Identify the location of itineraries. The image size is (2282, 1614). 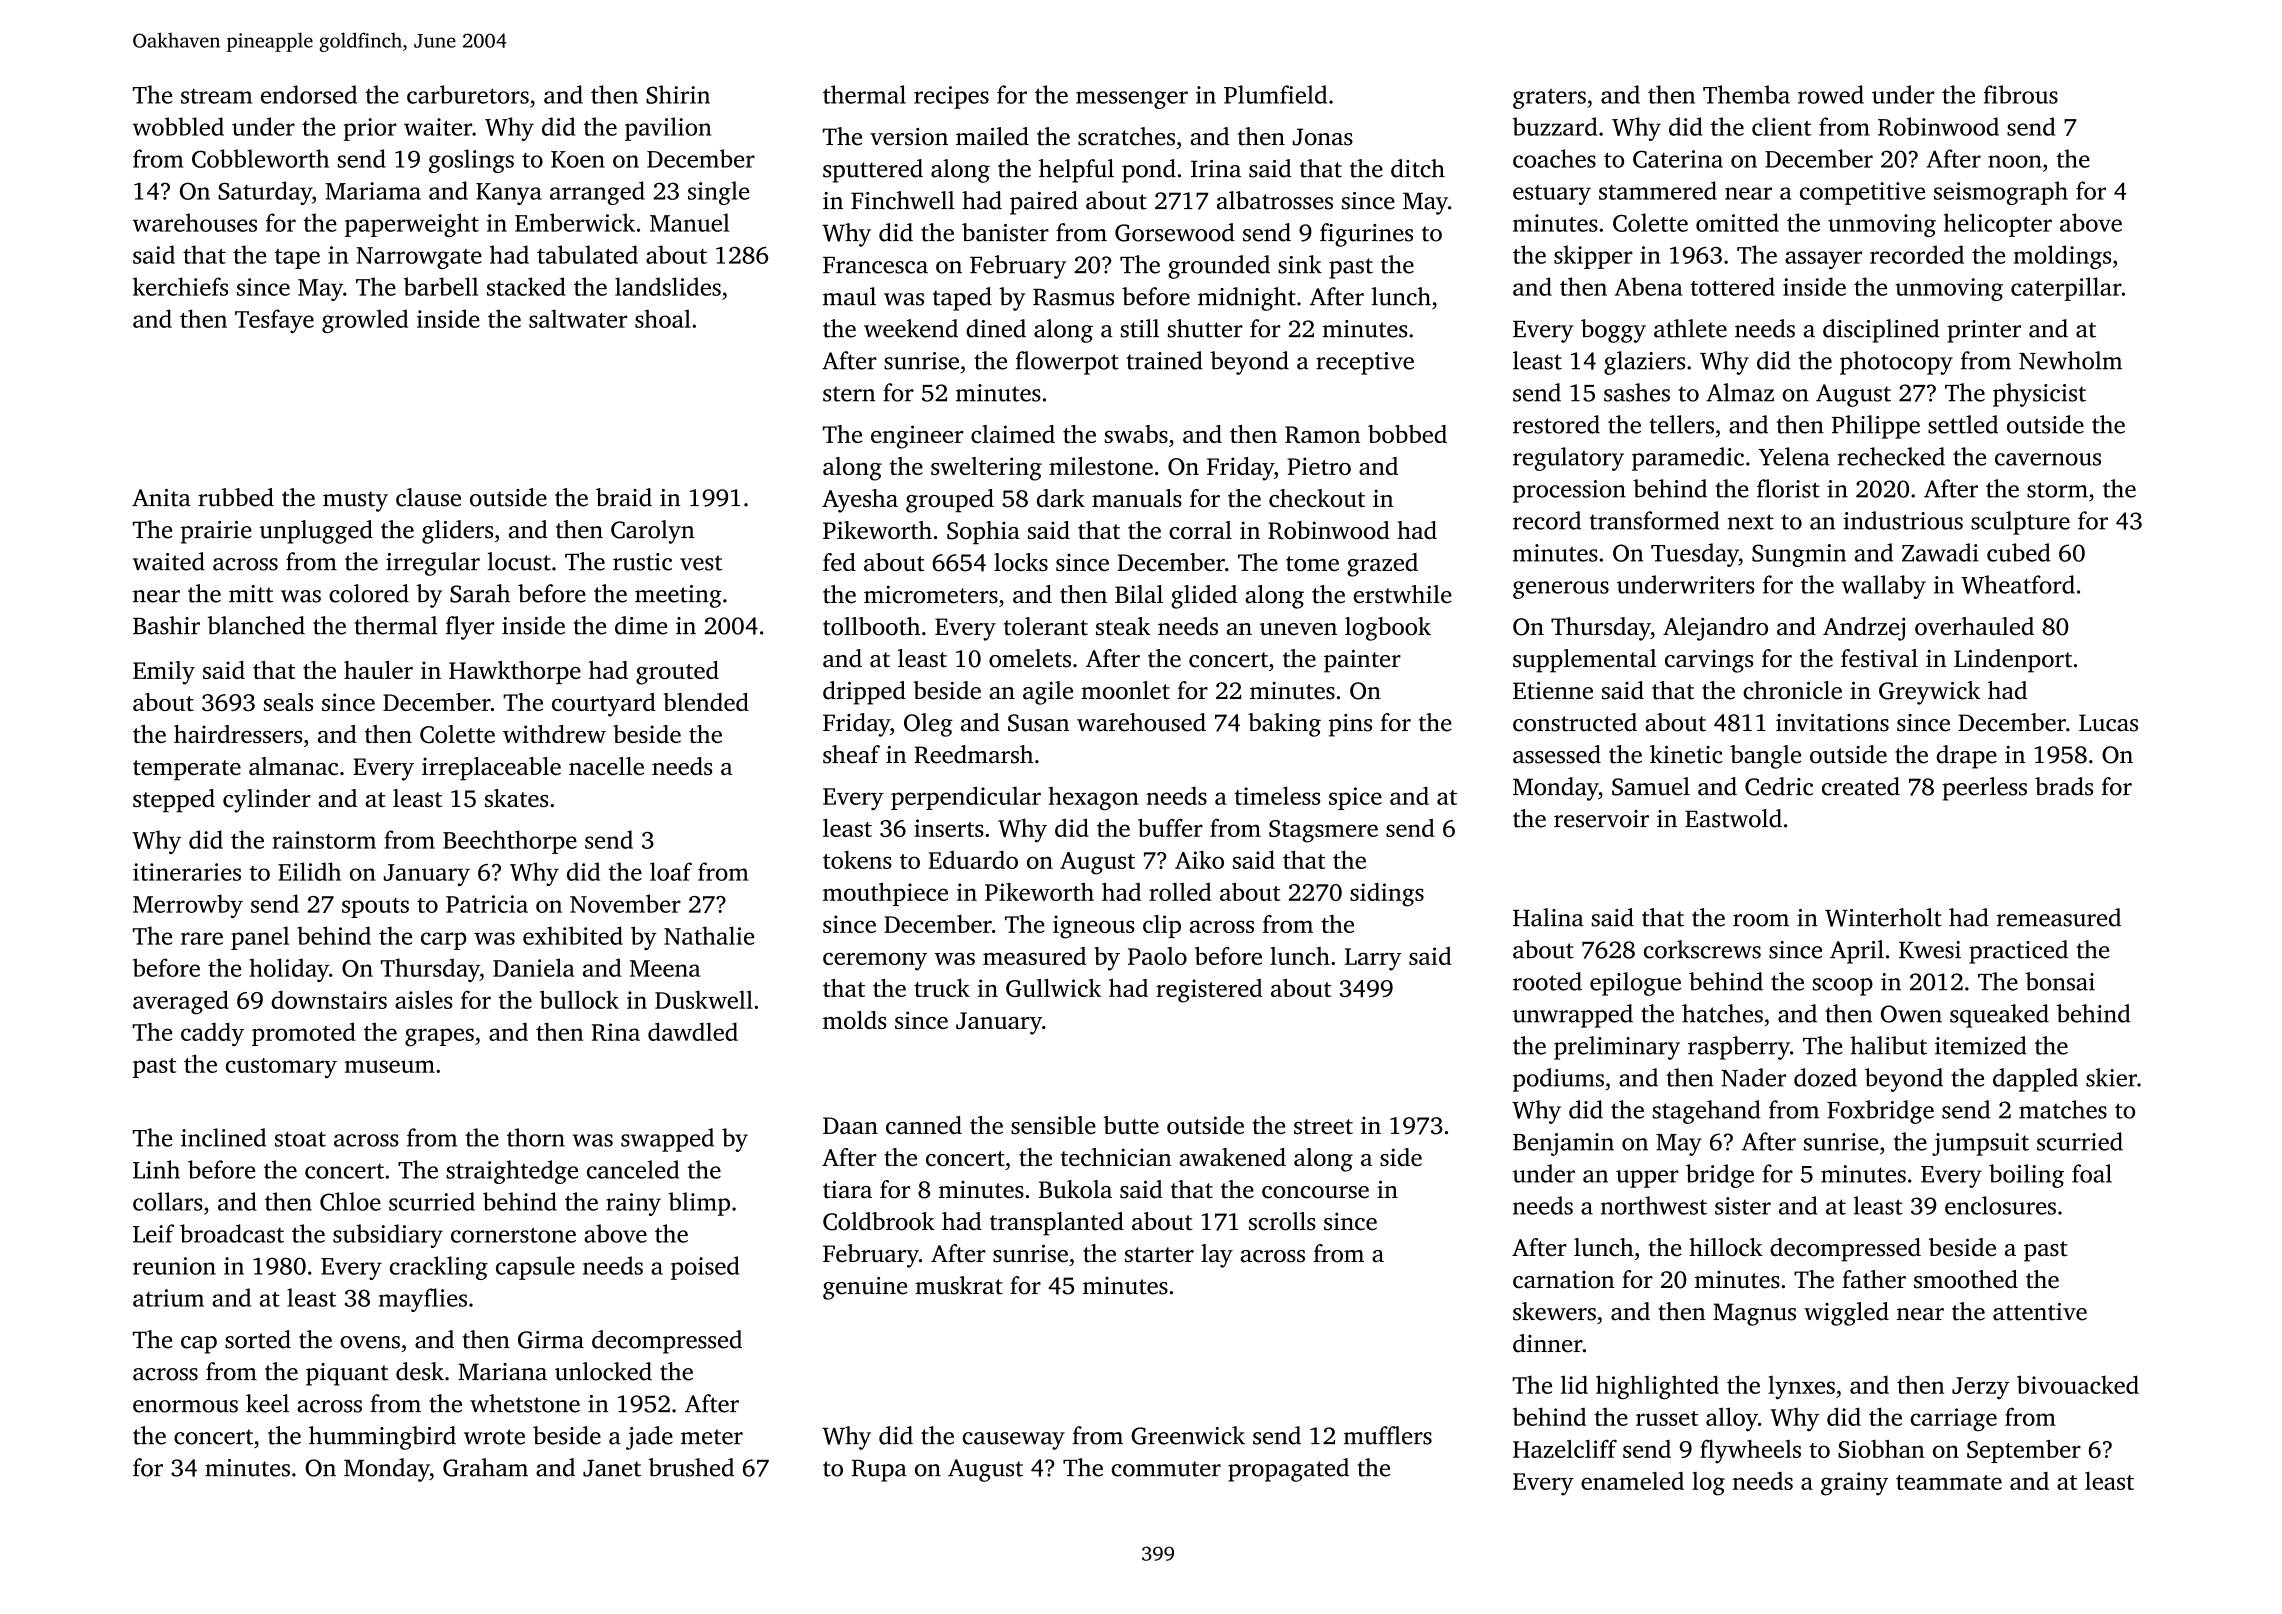
(187, 872).
